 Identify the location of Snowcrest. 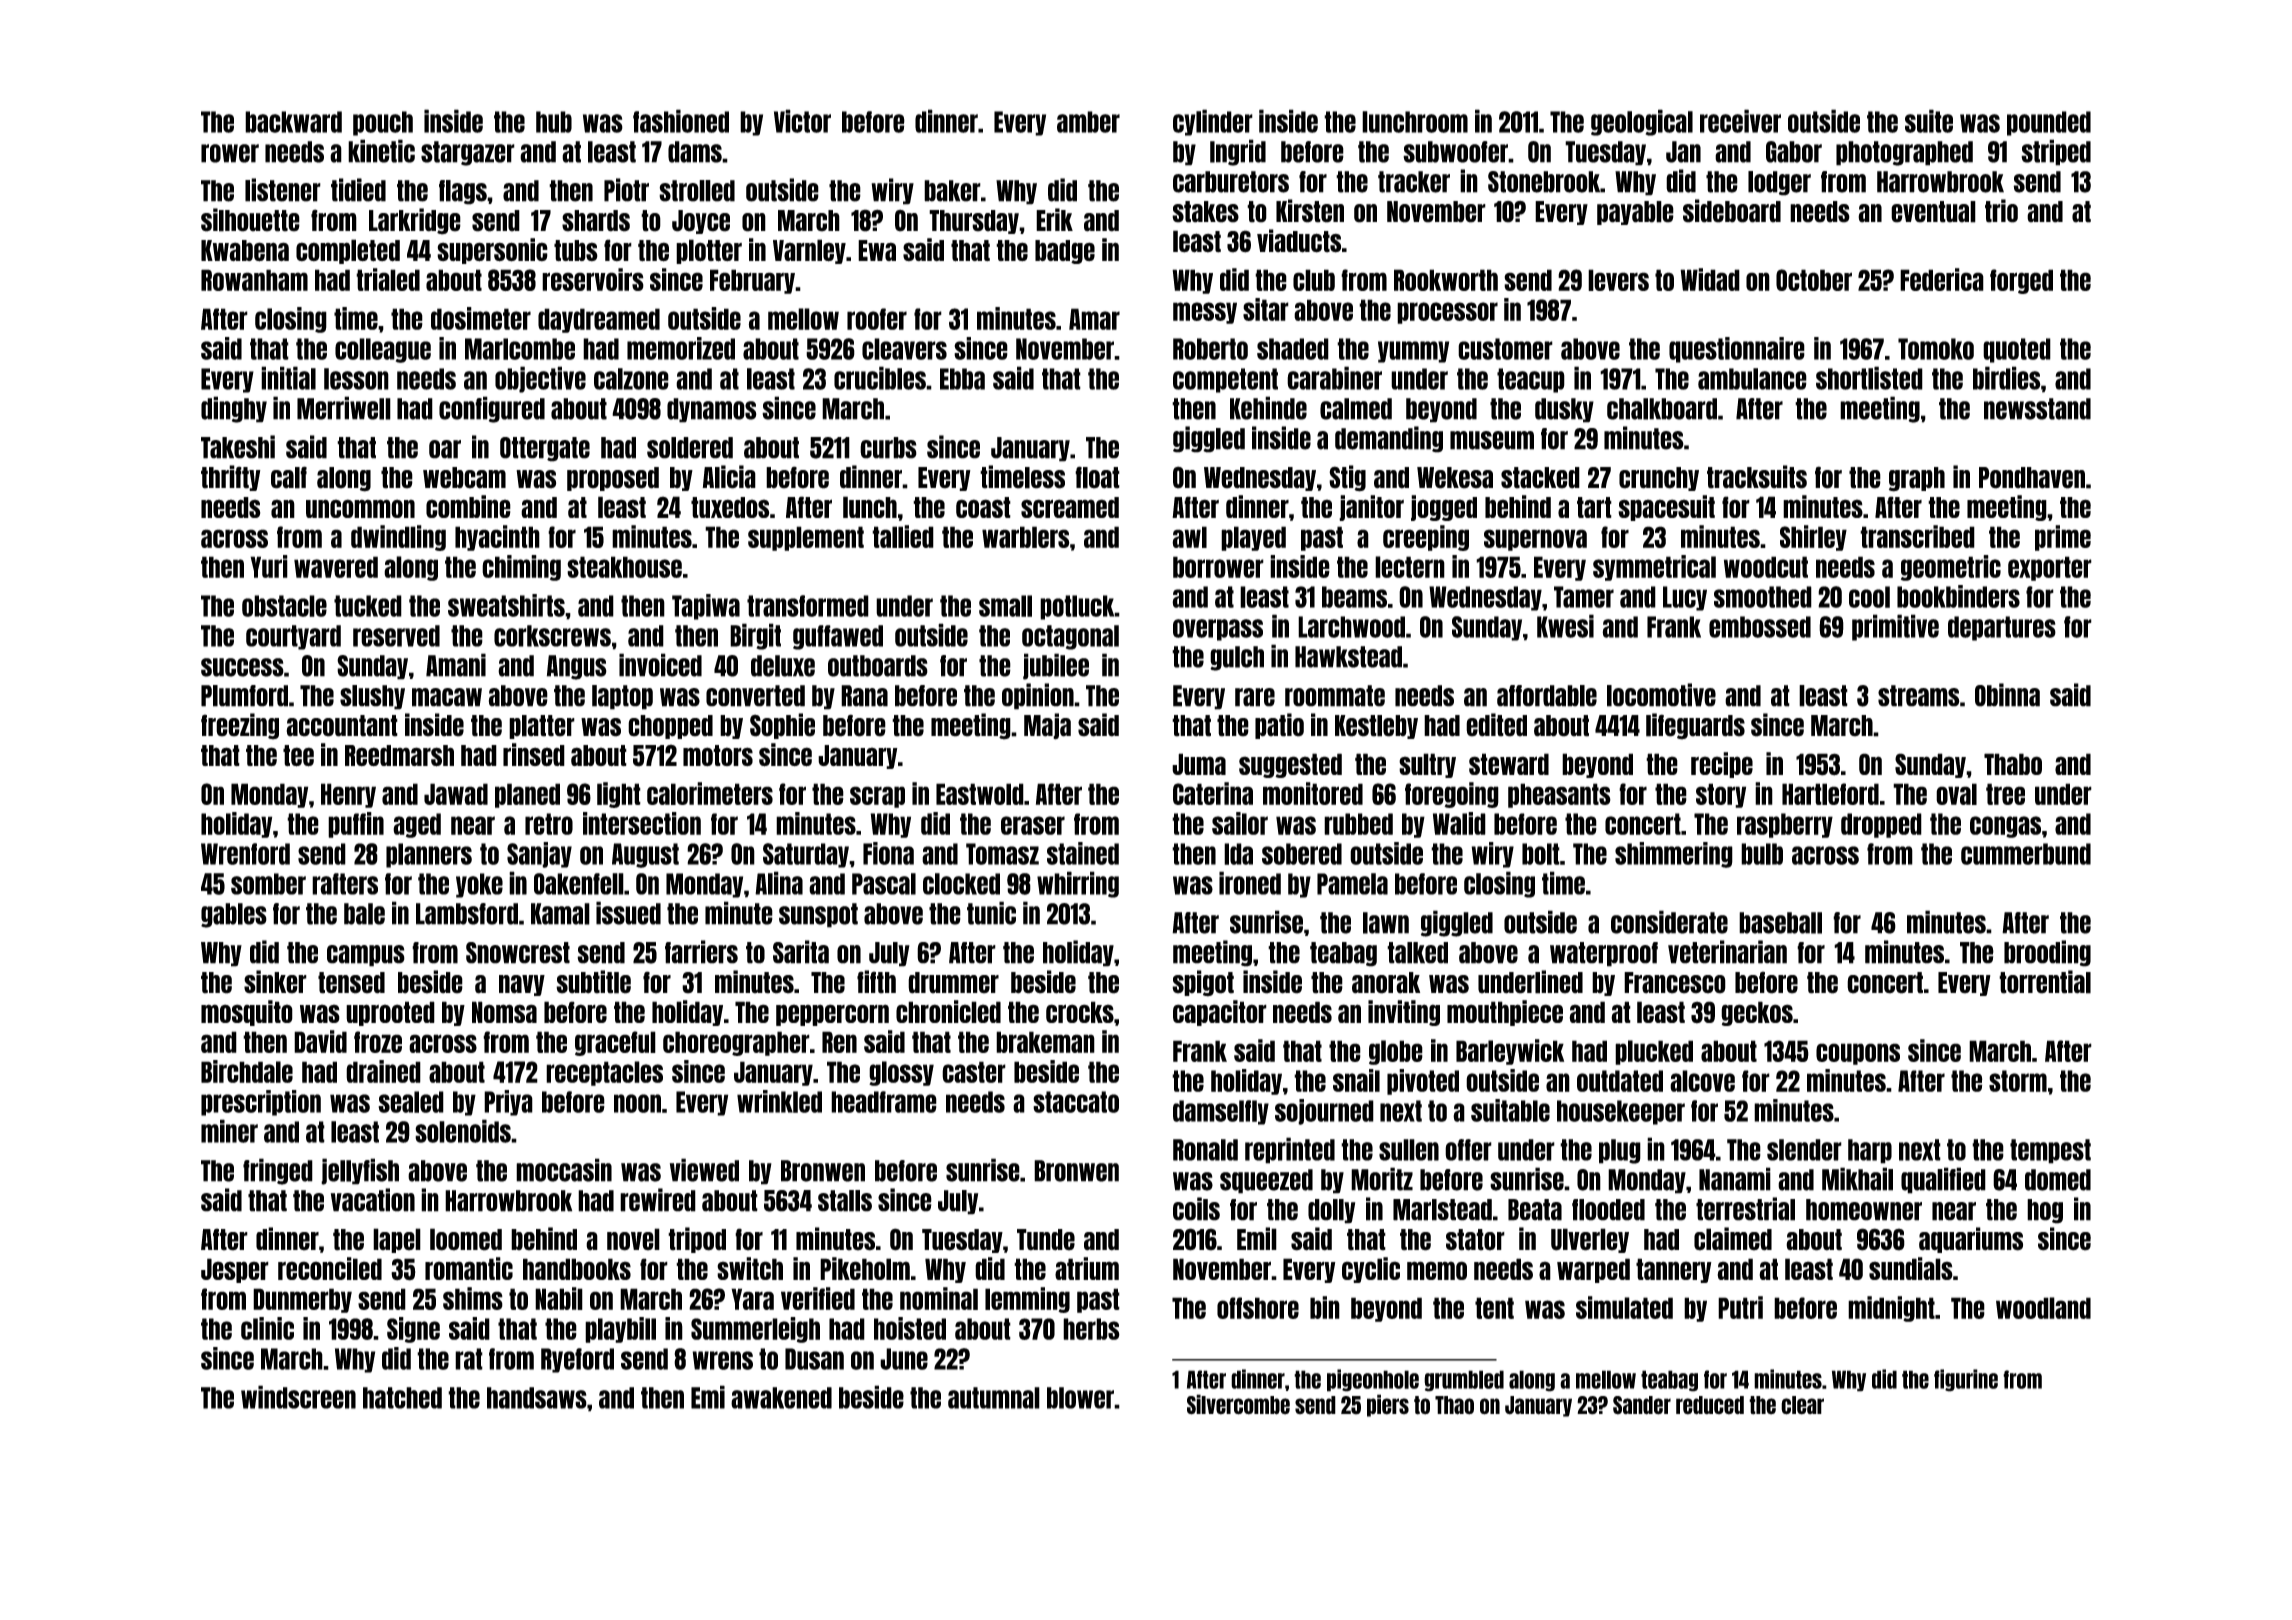
(518, 953).
